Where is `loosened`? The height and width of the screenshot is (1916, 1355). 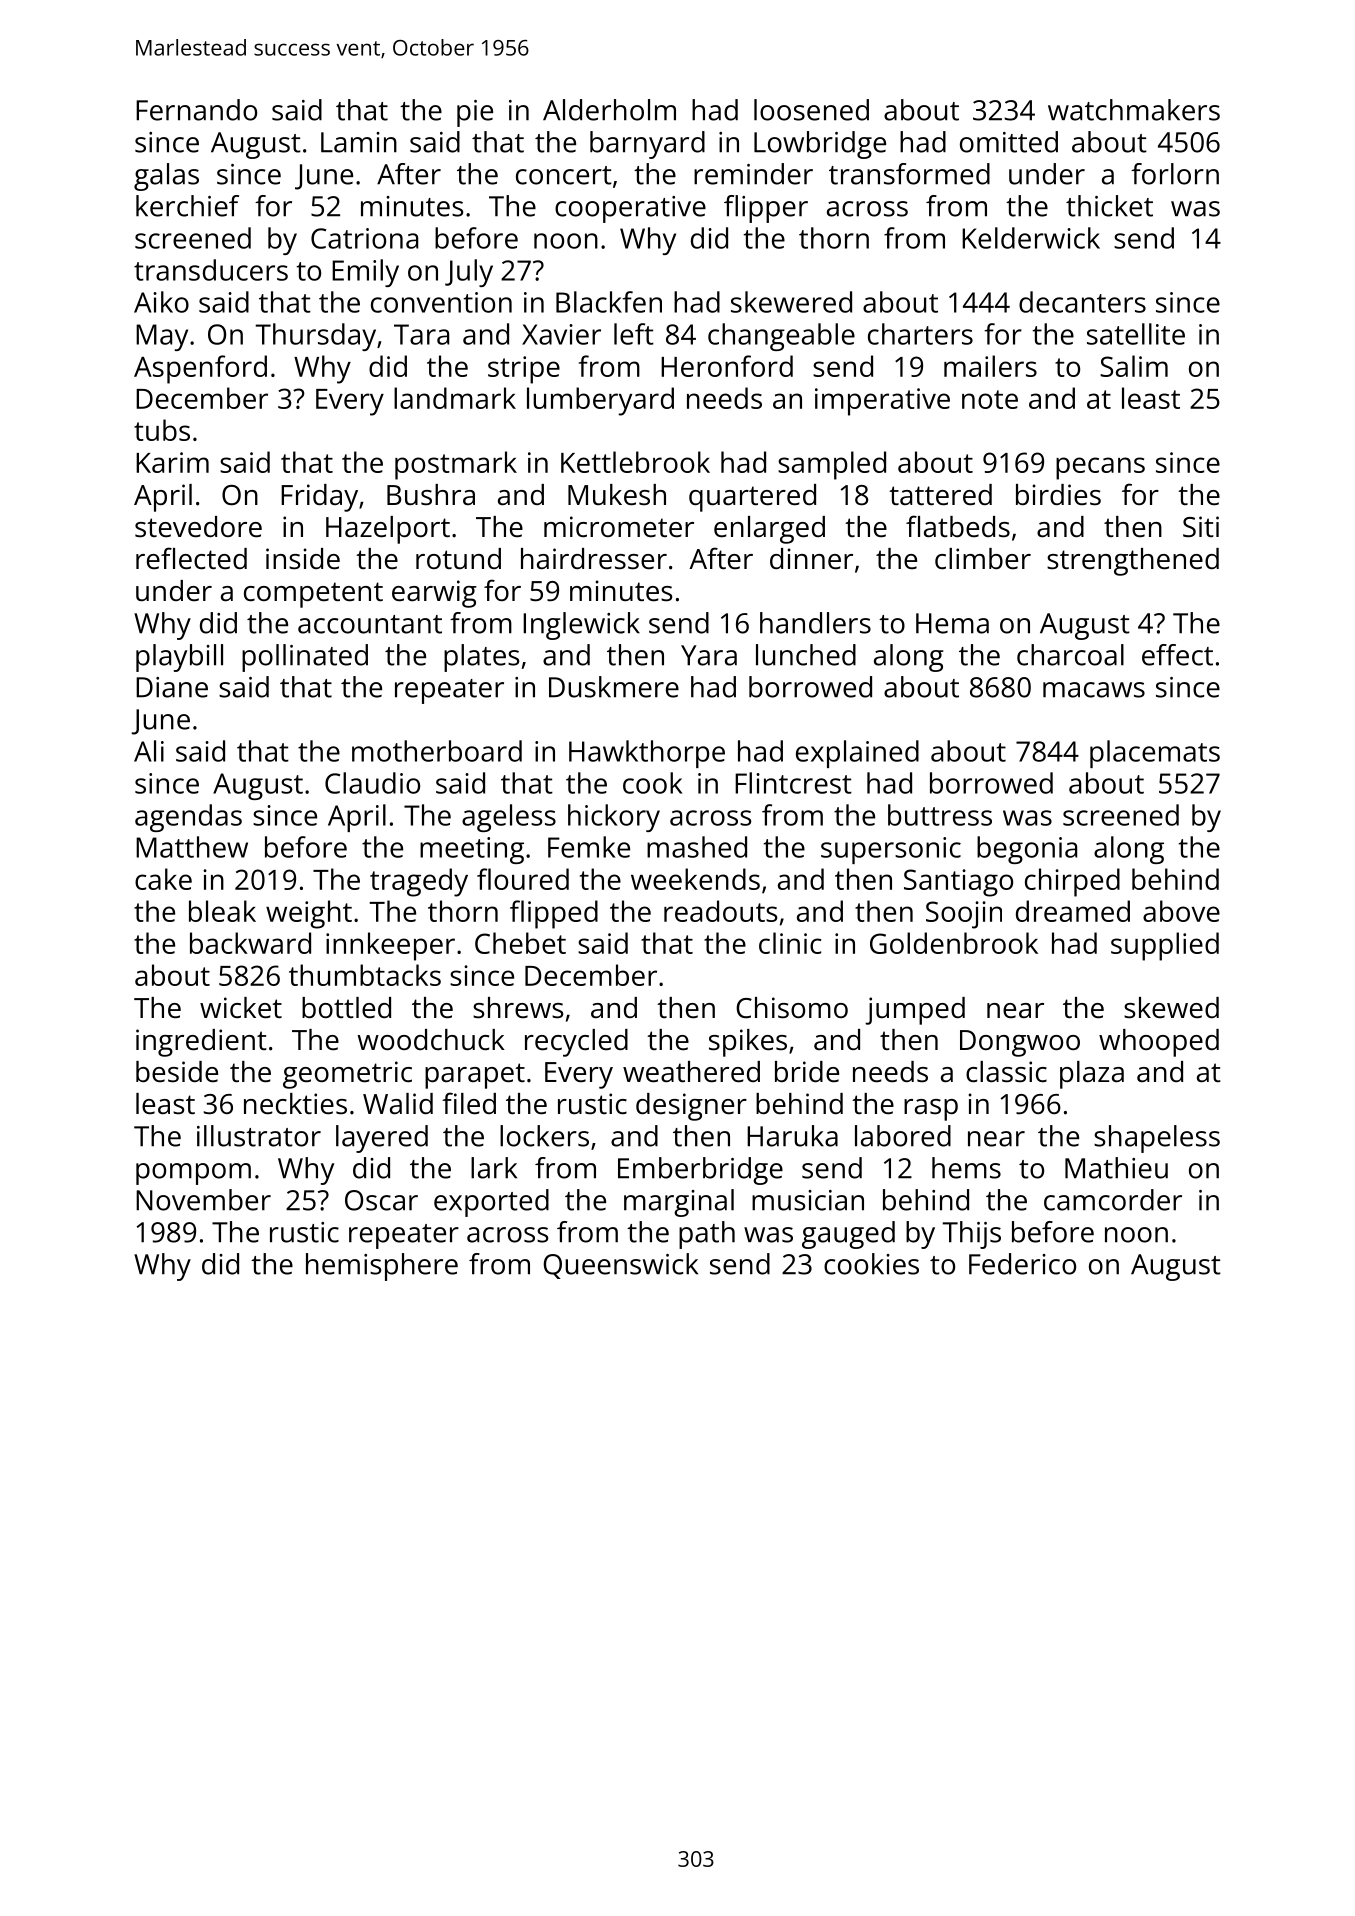
loosened is located at coordinates (811, 110).
